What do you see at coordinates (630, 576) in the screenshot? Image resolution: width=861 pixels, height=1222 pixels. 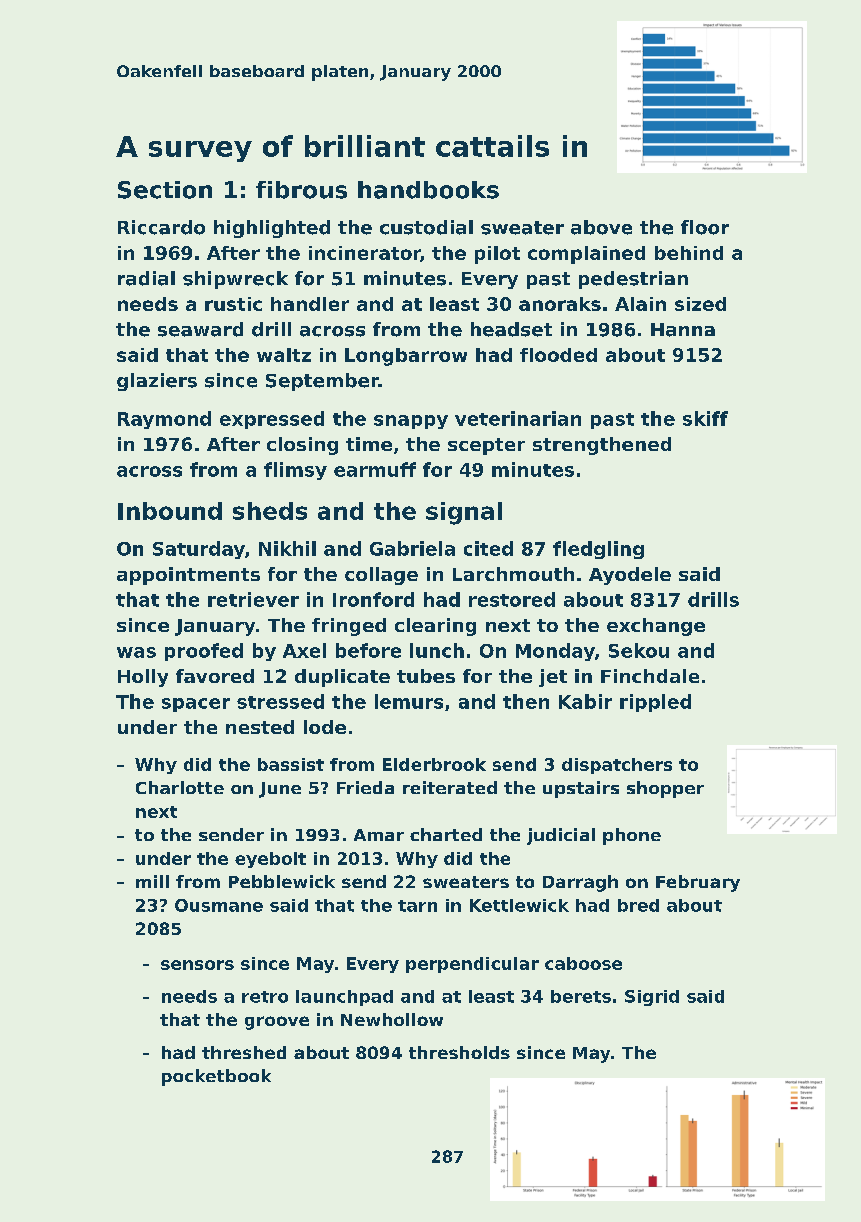 I see `Ayodele` at bounding box center [630, 576].
